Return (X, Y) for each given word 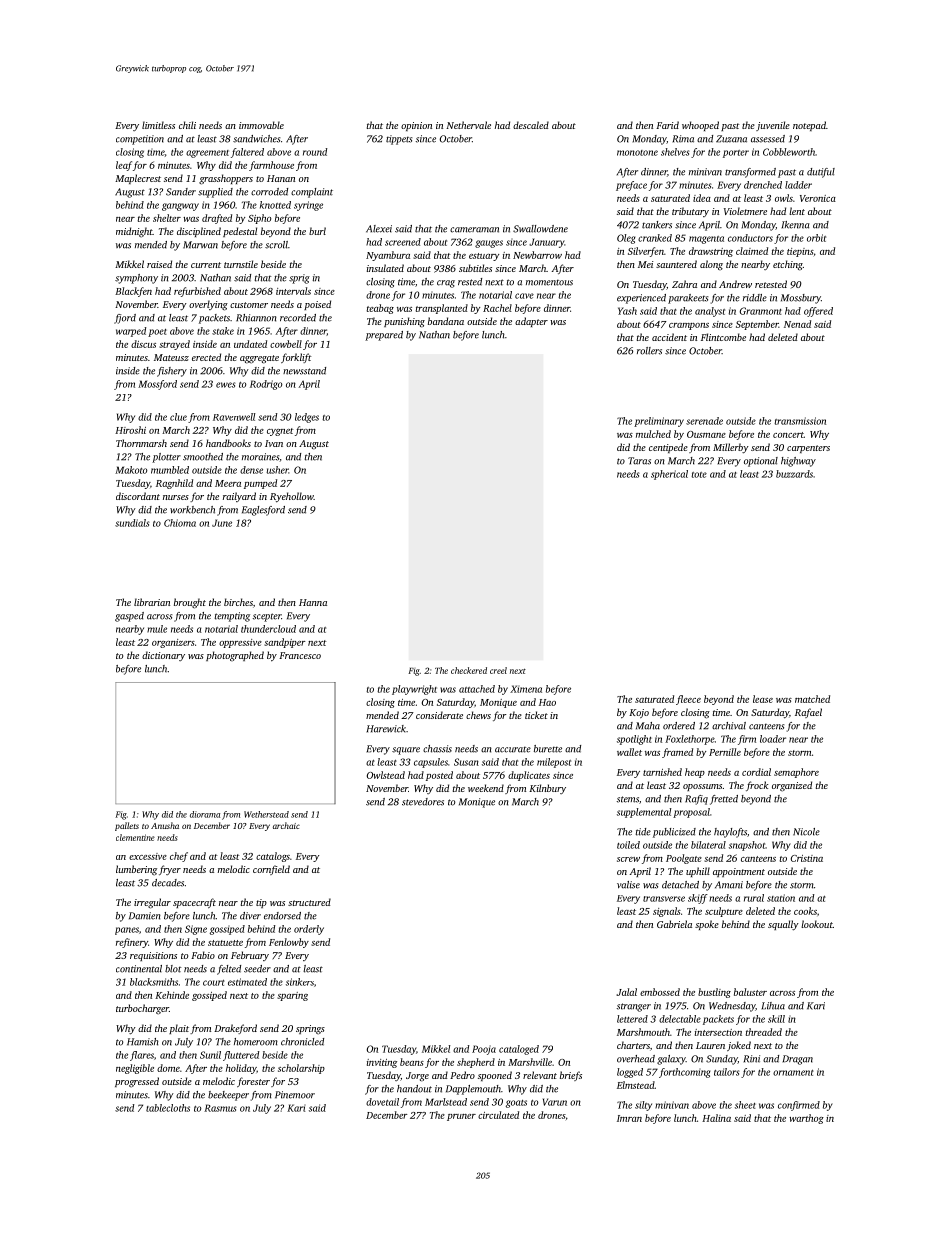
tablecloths (168, 1108)
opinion (416, 126)
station (781, 898)
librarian (152, 602)
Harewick (386, 729)
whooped (700, 126)
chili (187, 125)
